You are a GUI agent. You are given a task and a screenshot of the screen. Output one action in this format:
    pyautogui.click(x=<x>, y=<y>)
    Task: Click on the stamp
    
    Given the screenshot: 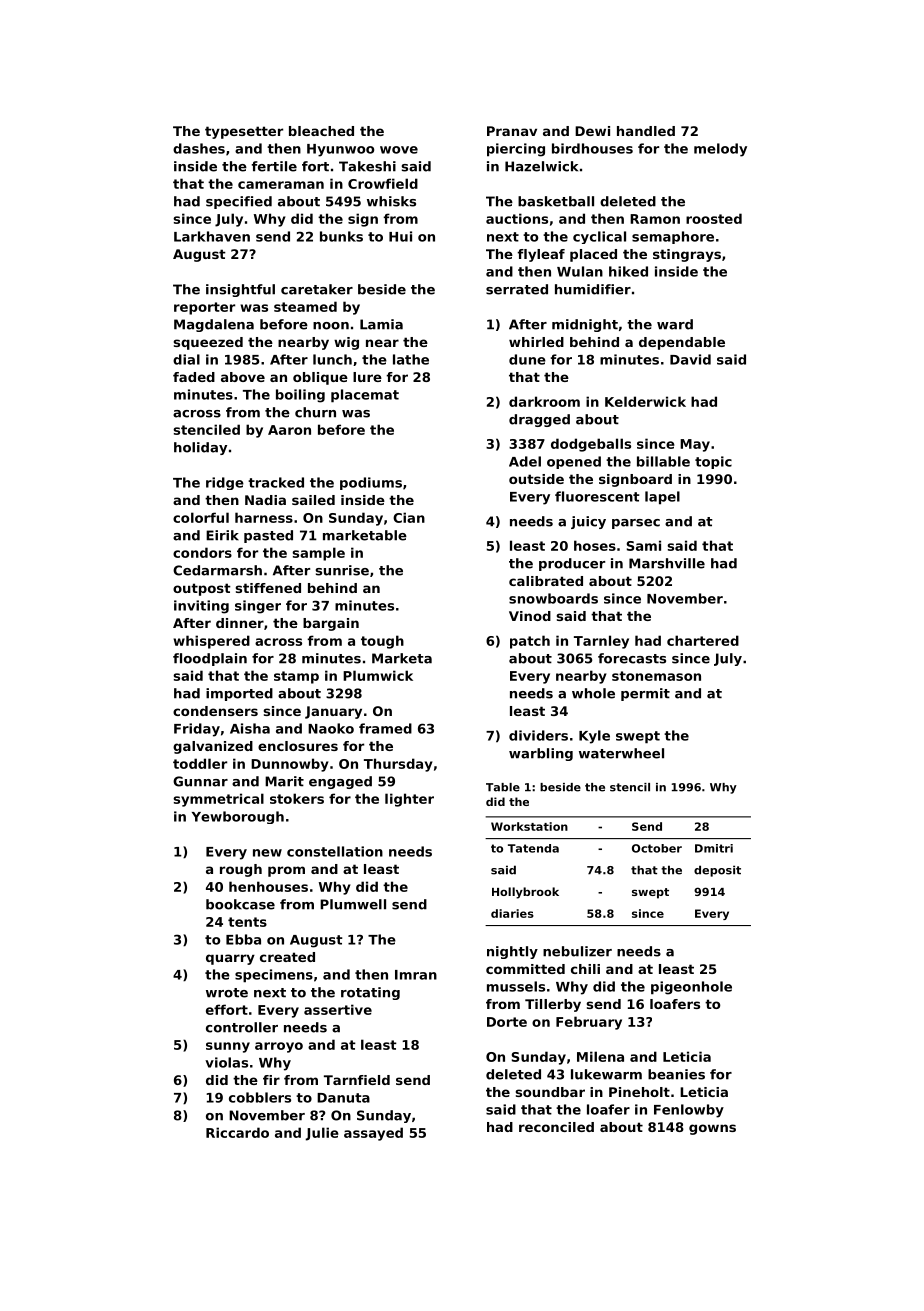 What is the action you would take?
    pyautogui.click(x=296, y=677)
